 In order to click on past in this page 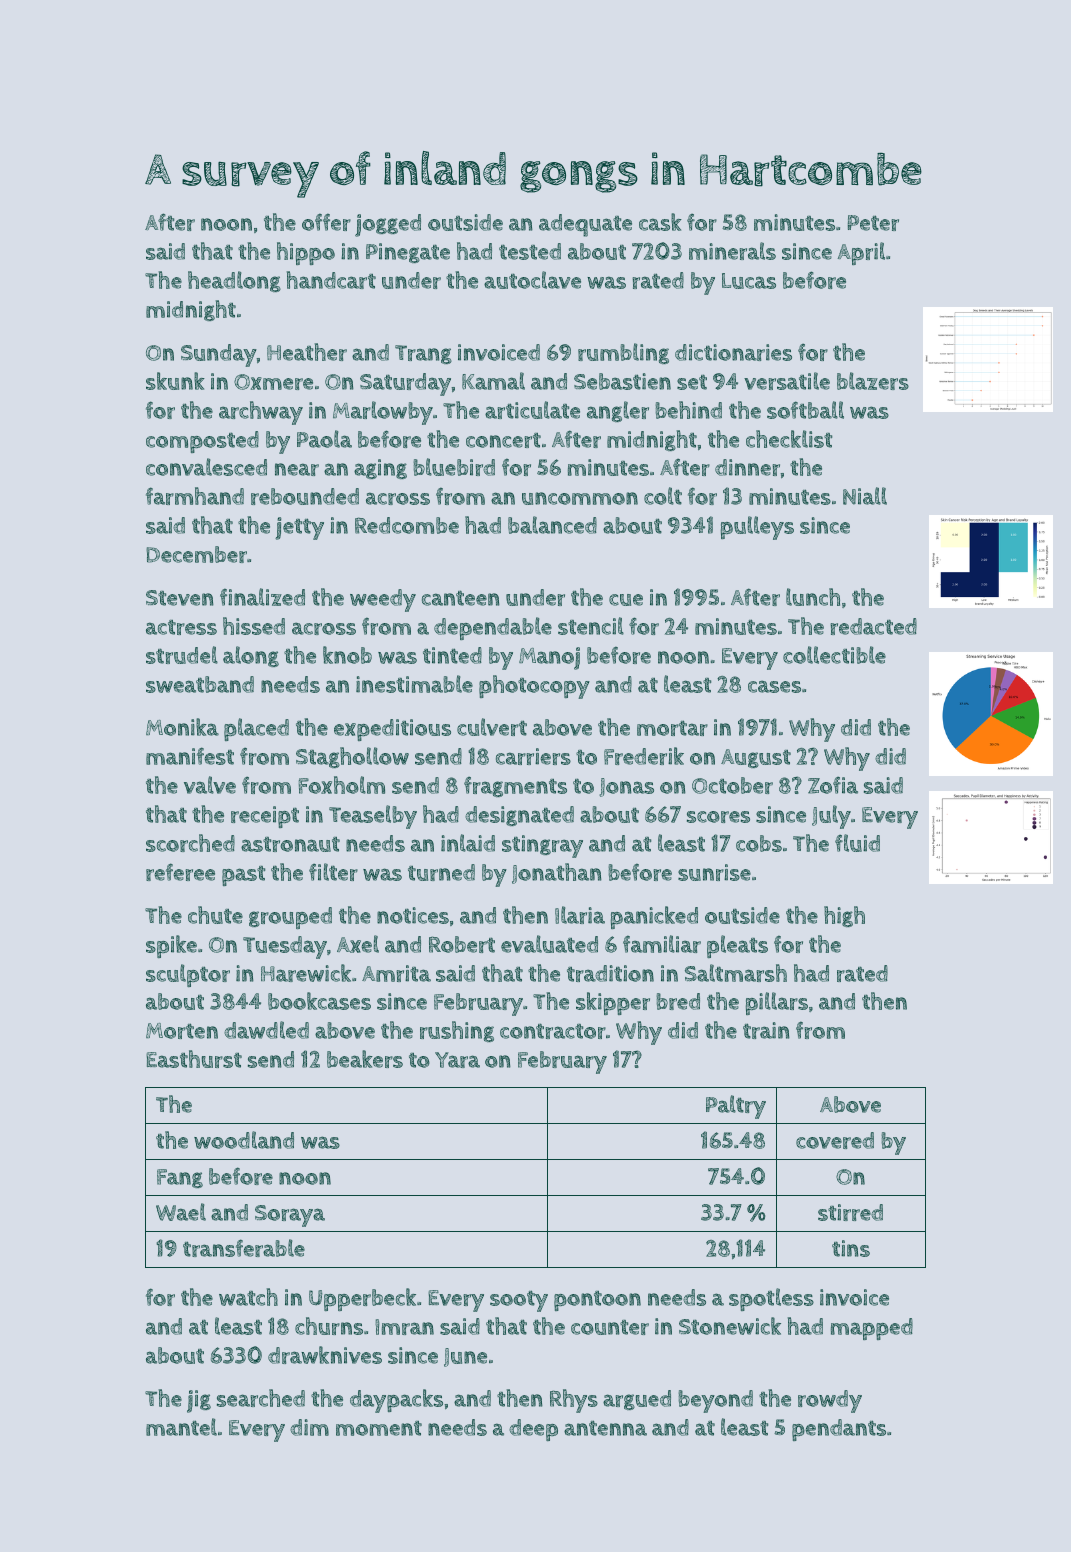, I will do `click(243, 876)`.
